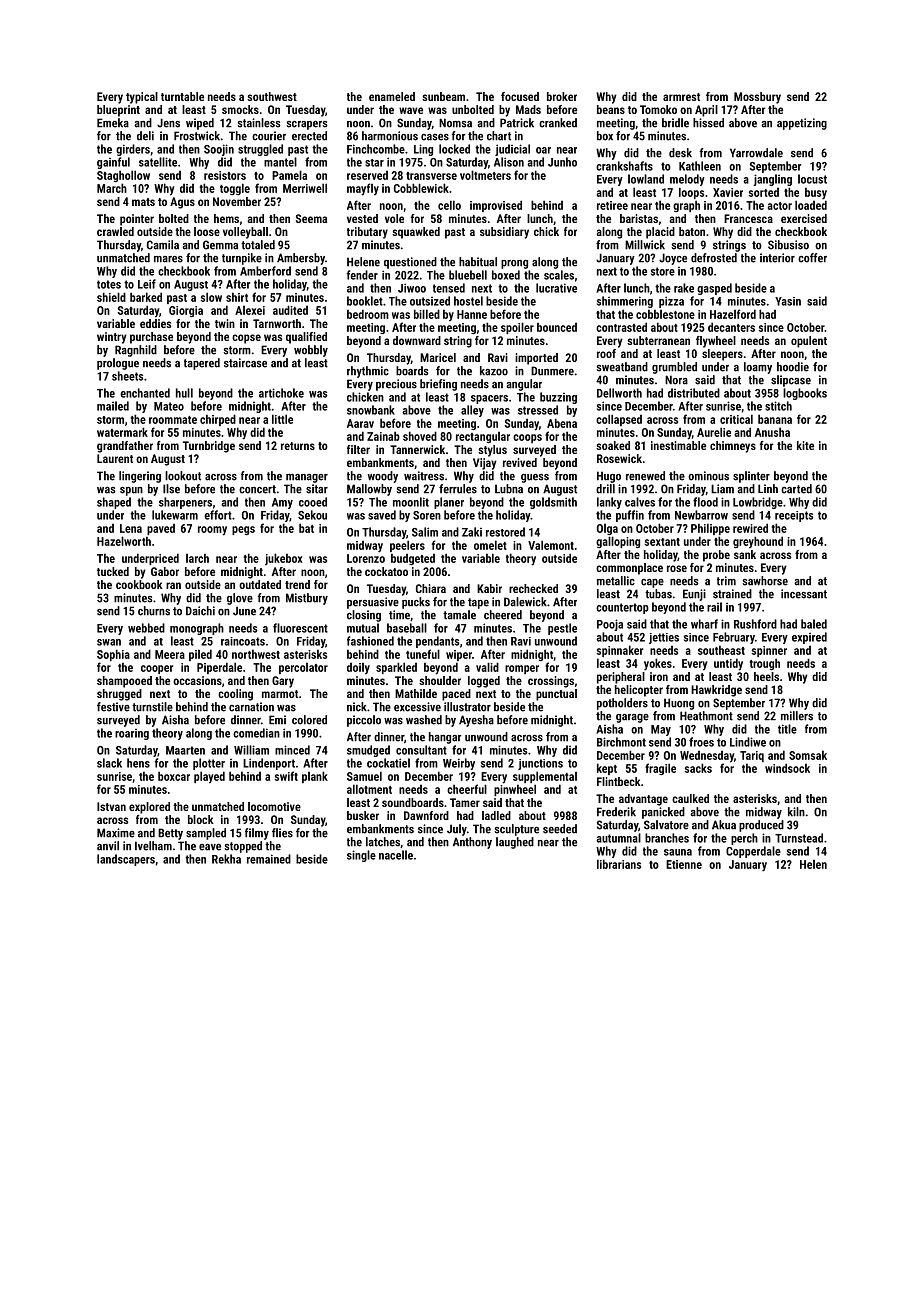 Image resolution: width=924 pixels, height=1308 pixels. Describe the element at coordinates (430, 301) in the page. I see `outsized` at that location.
